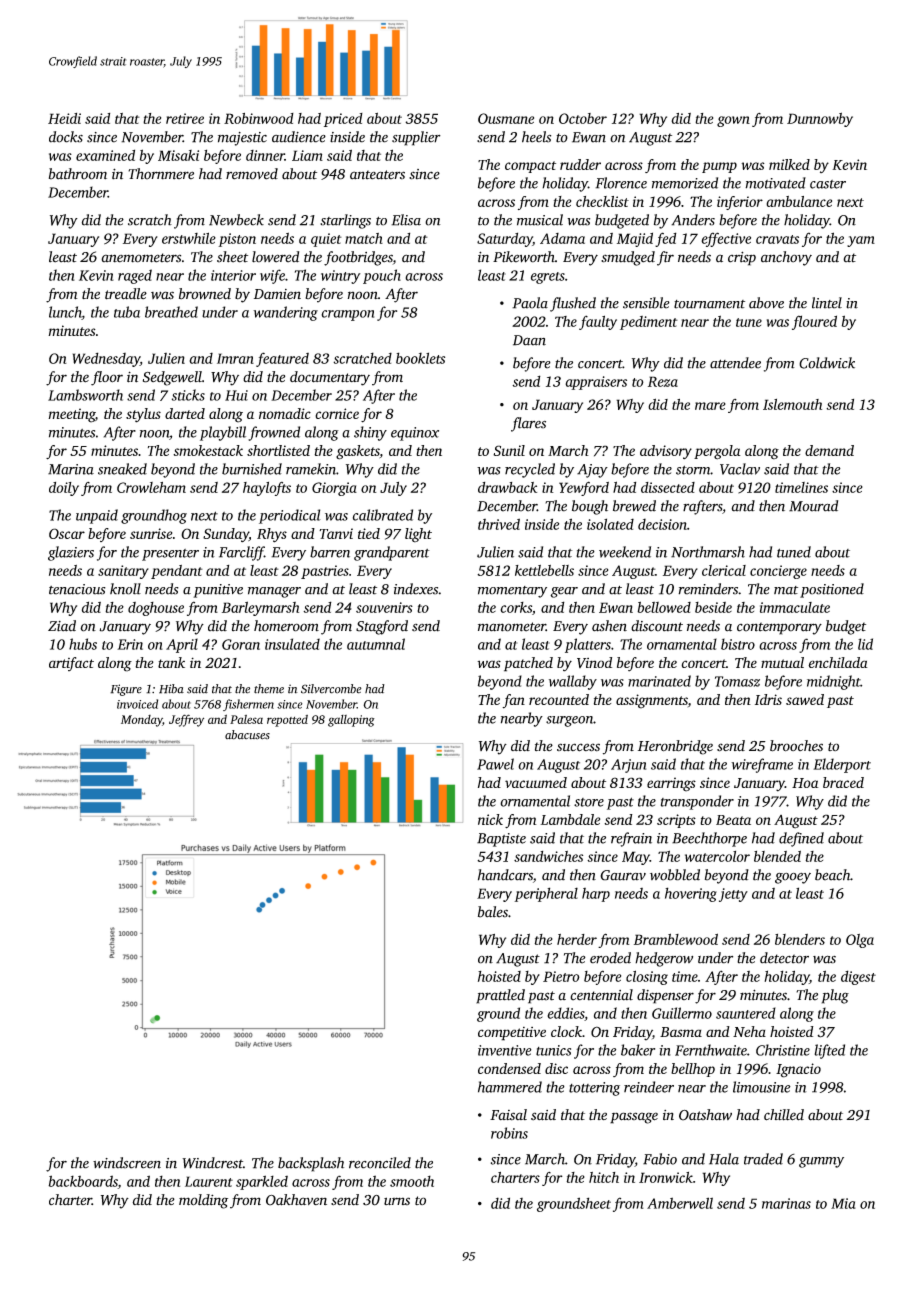  Describe the element at coordinates (71, 553) in the document. I see `glaziers` at that location.
